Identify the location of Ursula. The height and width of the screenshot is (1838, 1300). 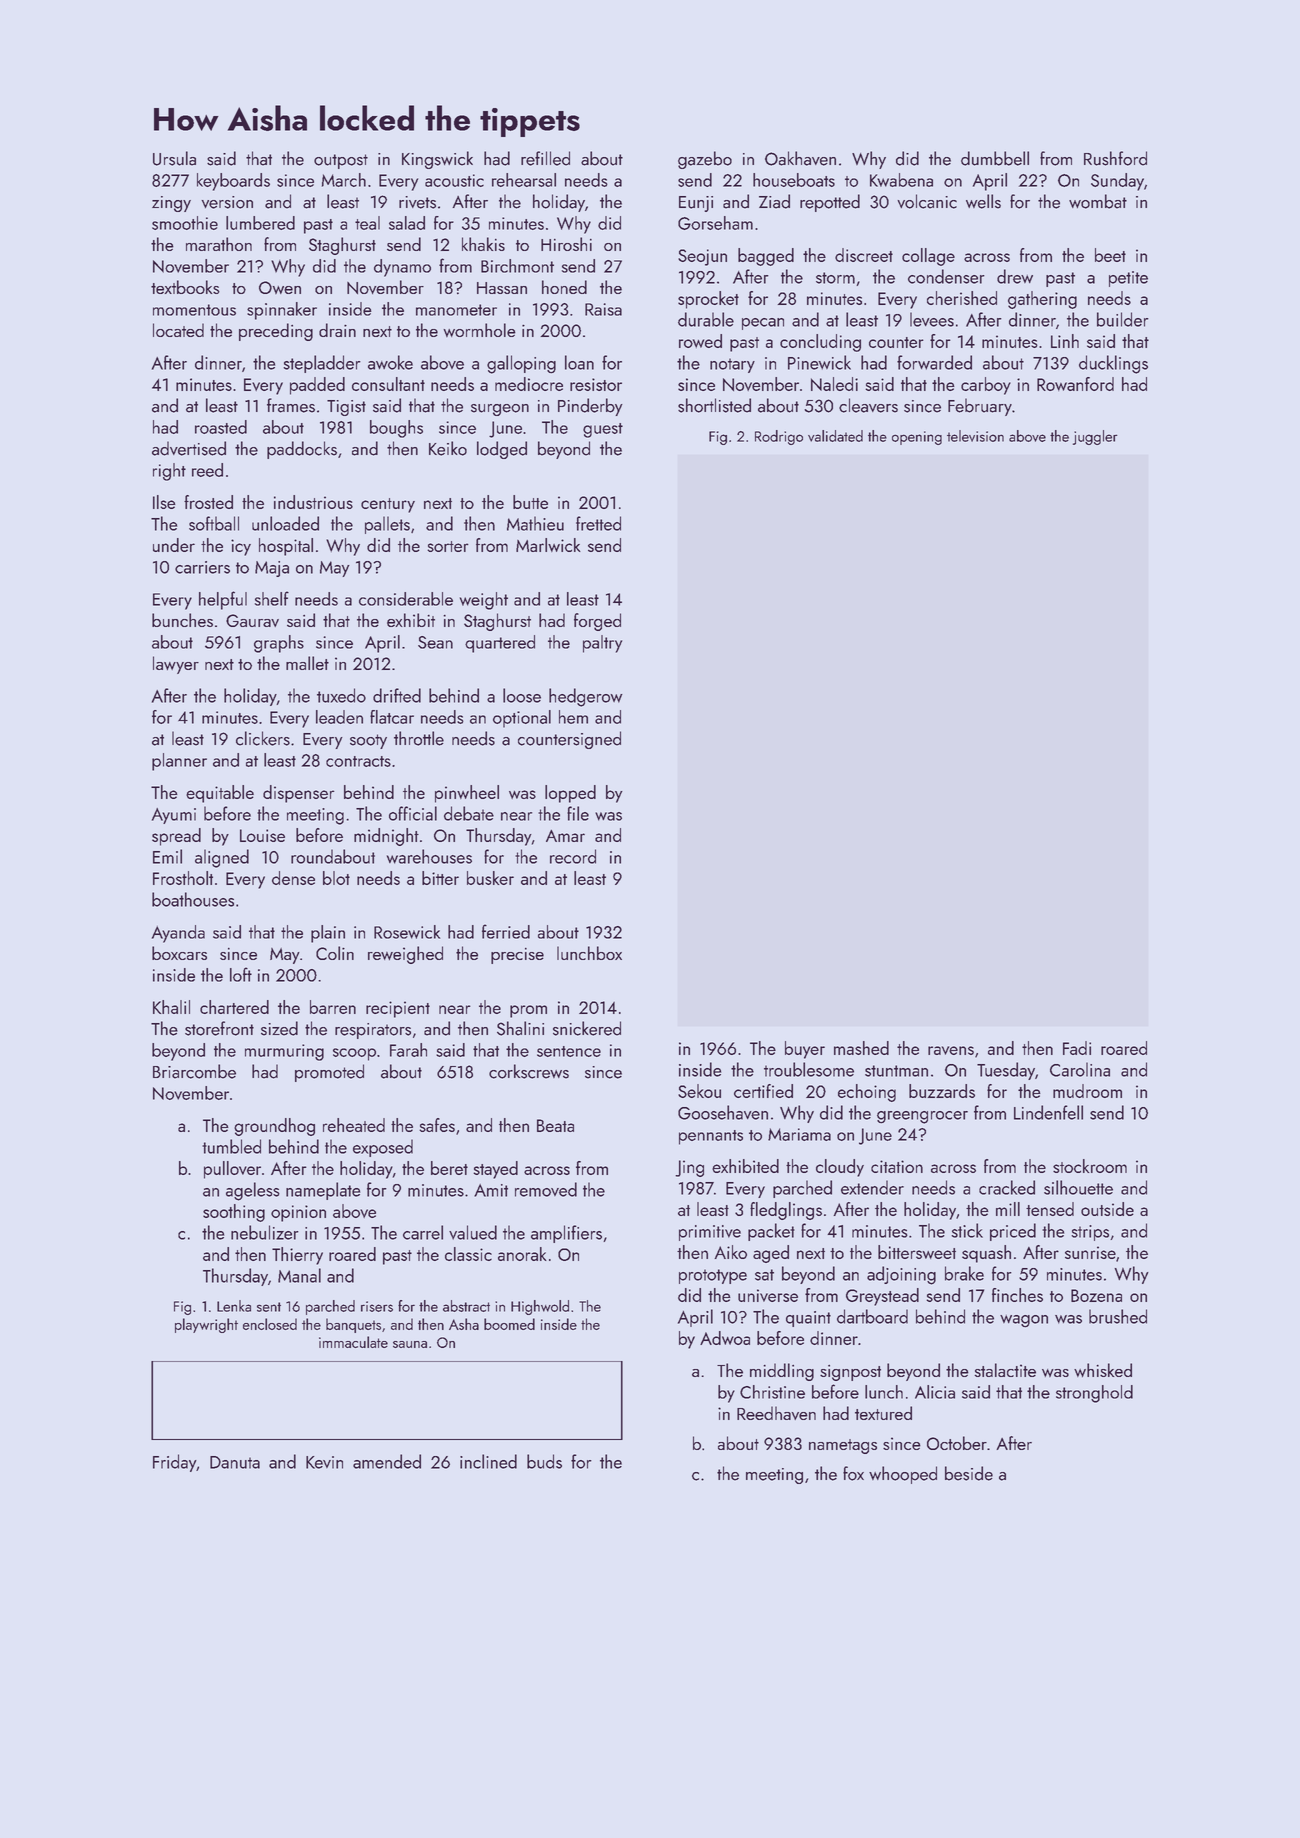
(174, 158).
